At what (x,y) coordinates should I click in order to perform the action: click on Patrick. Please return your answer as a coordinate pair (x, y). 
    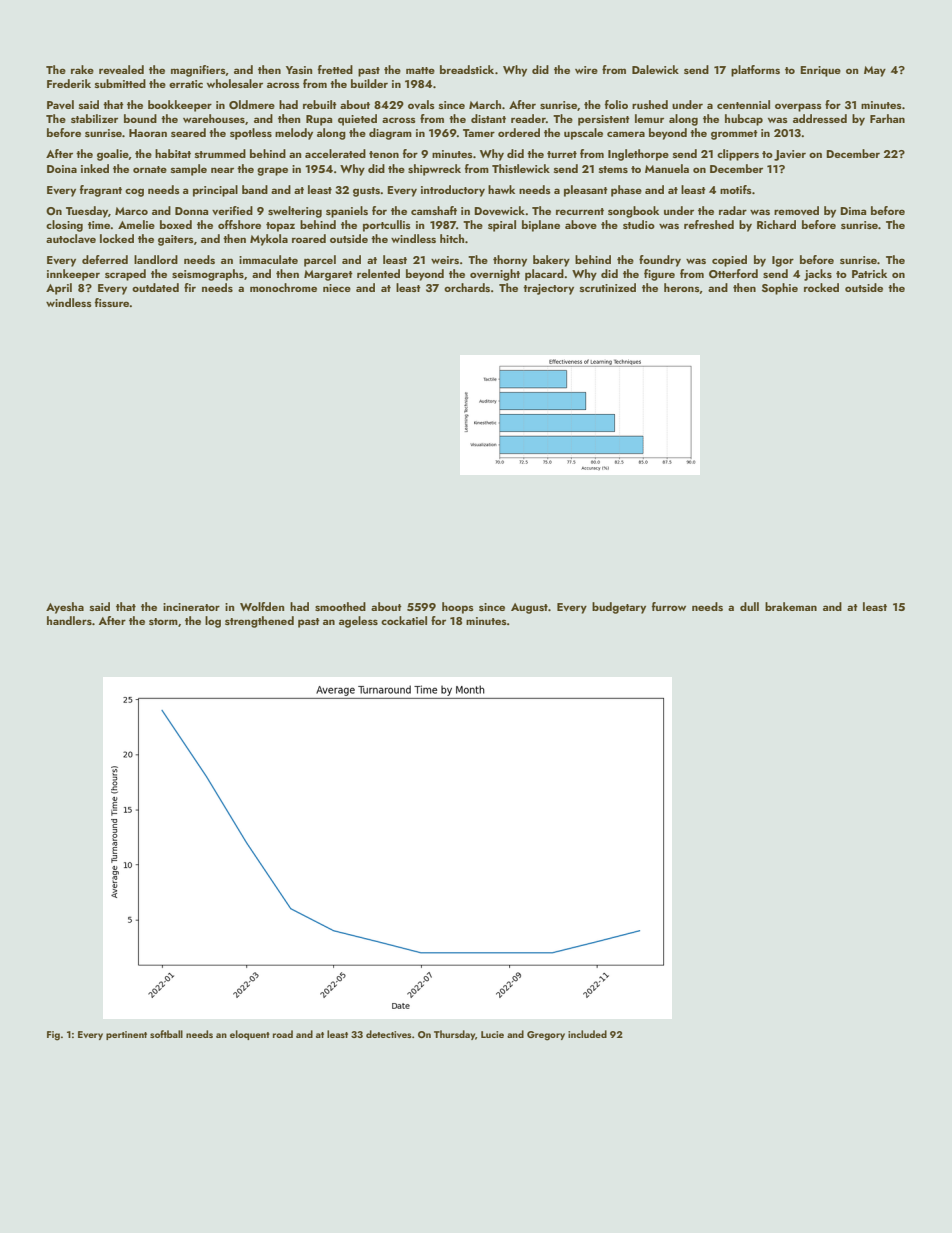
    Looking at the image, I should click on (869, 273).
